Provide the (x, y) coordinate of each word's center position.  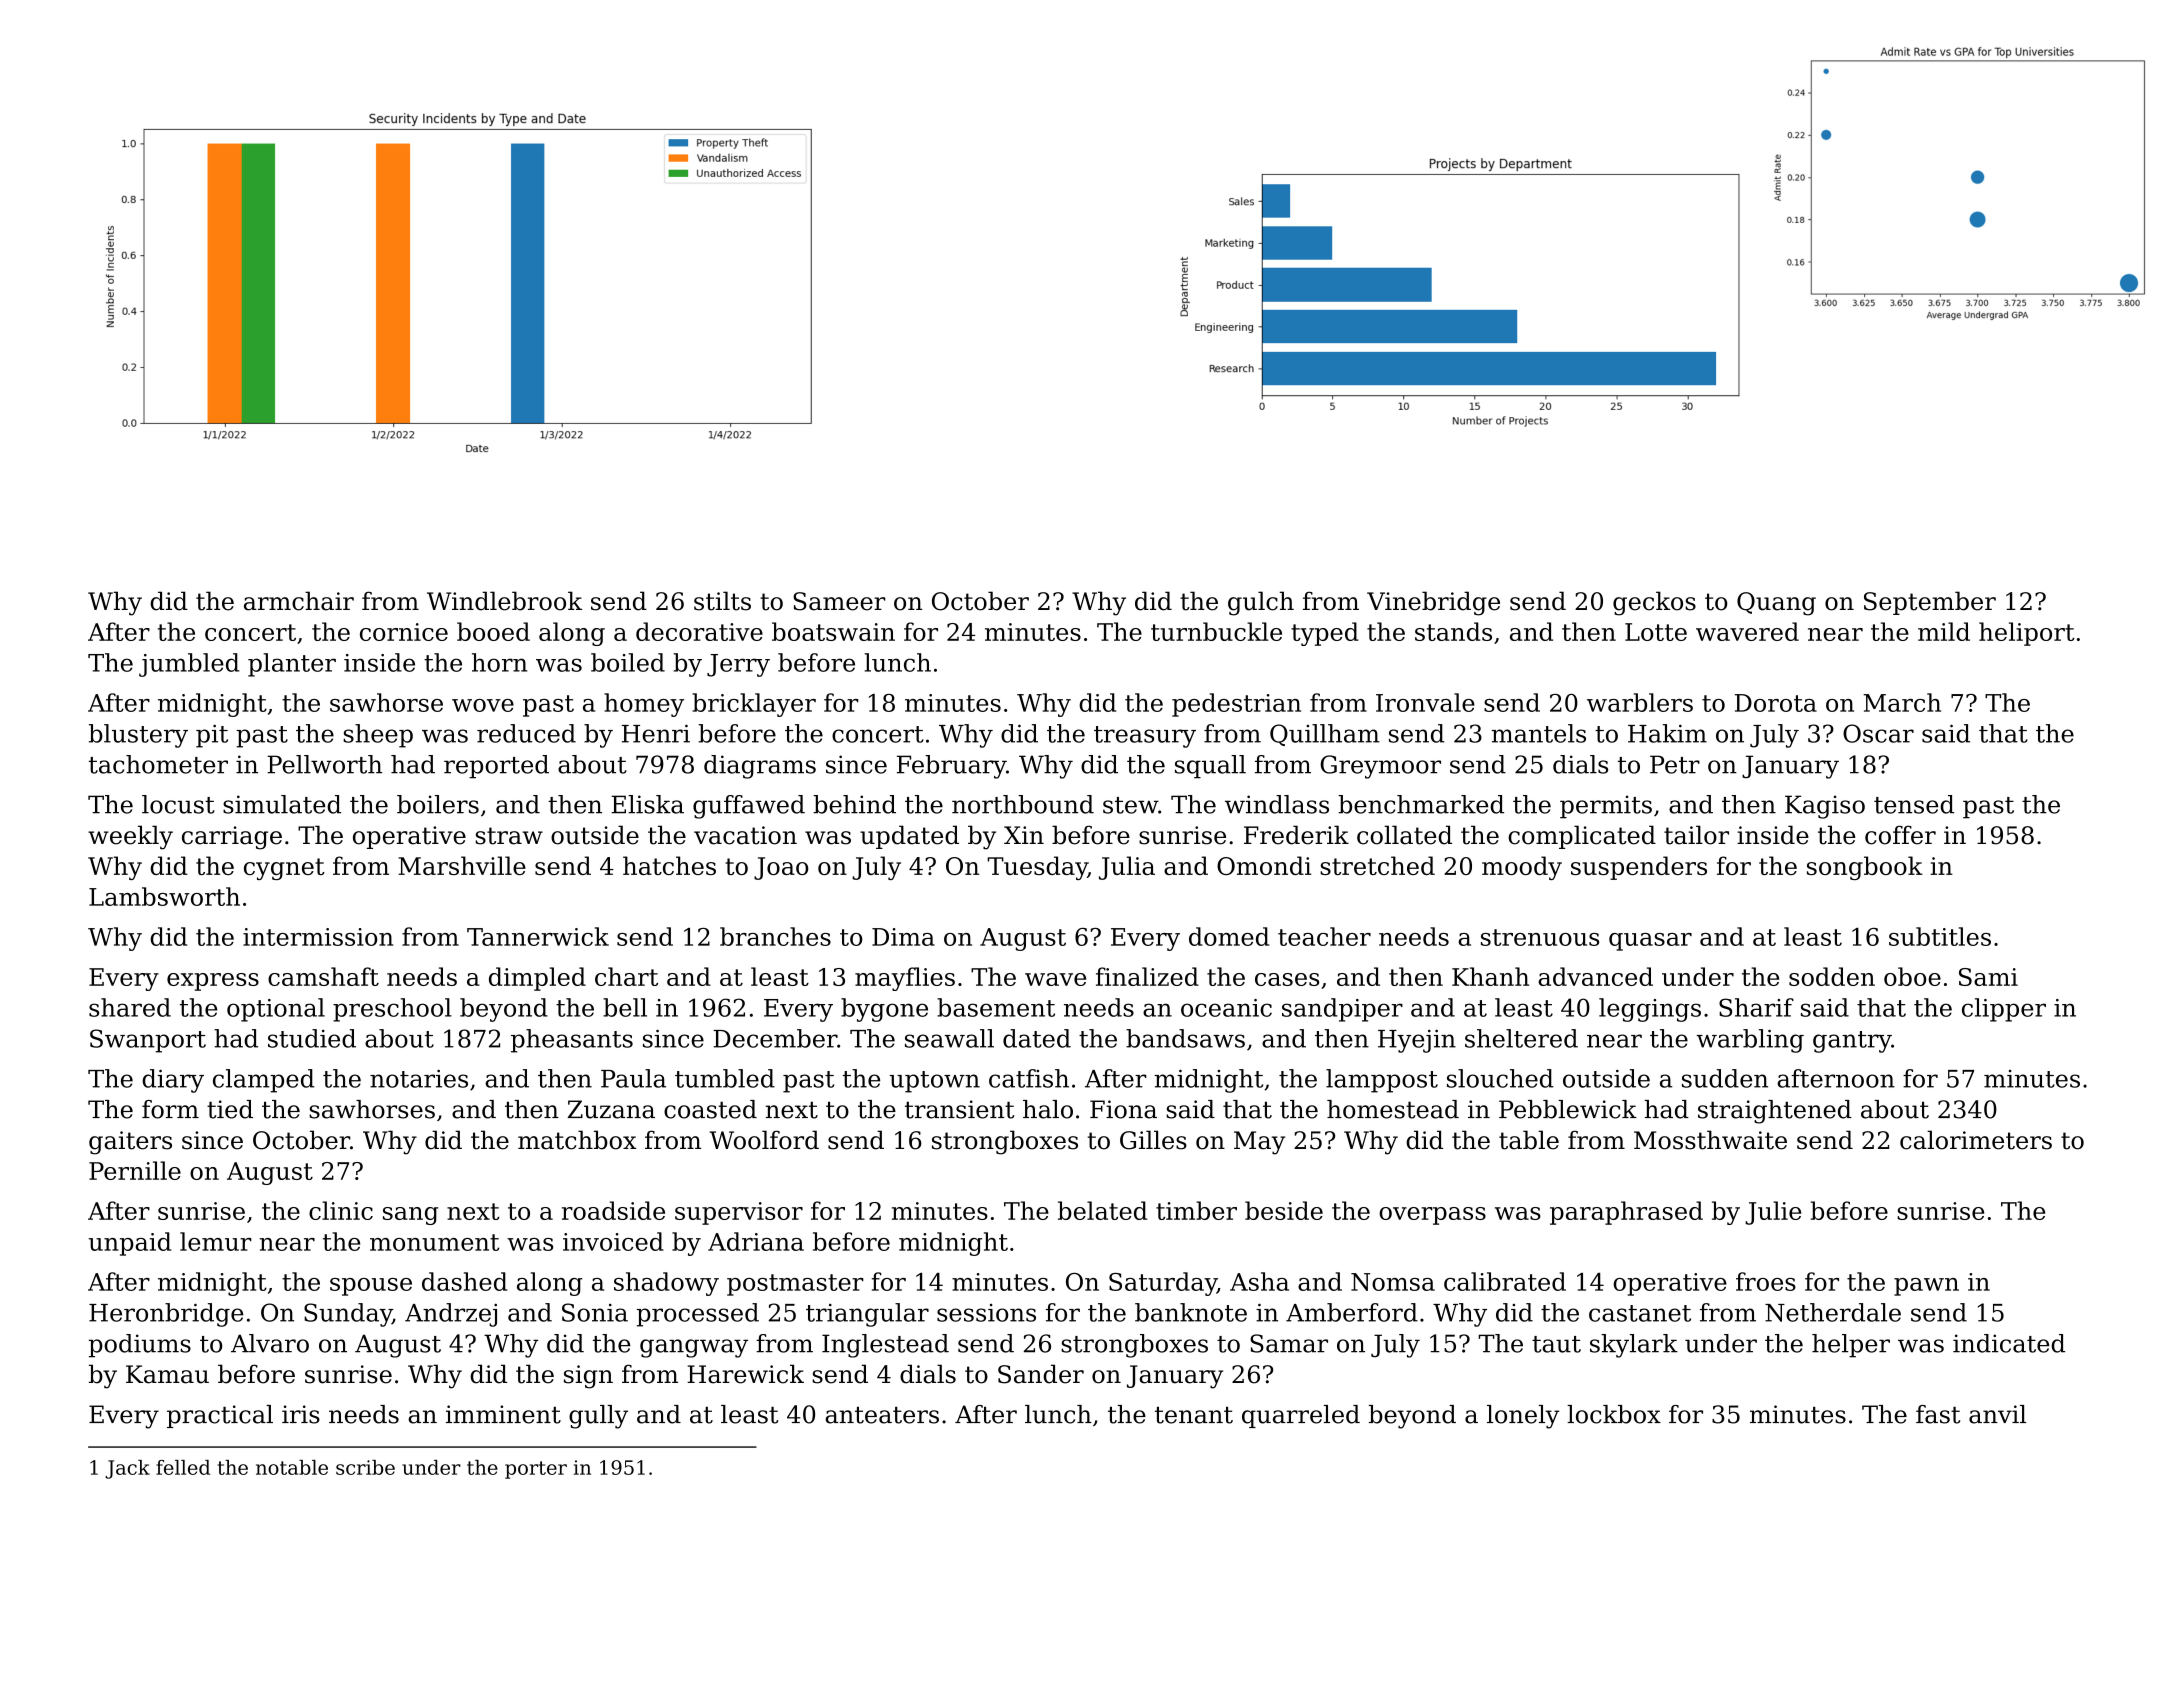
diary (173, 1081)
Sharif (1756, 1007)
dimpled (537, 979)
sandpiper (1342, 1010)
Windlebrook (504, 601)
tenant (1194, 1415)
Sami (1988, 977)
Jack (127, 1469)
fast (1938, 1414)
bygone (884, 1010)
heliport (2027, 634)
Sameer (839, 601)
